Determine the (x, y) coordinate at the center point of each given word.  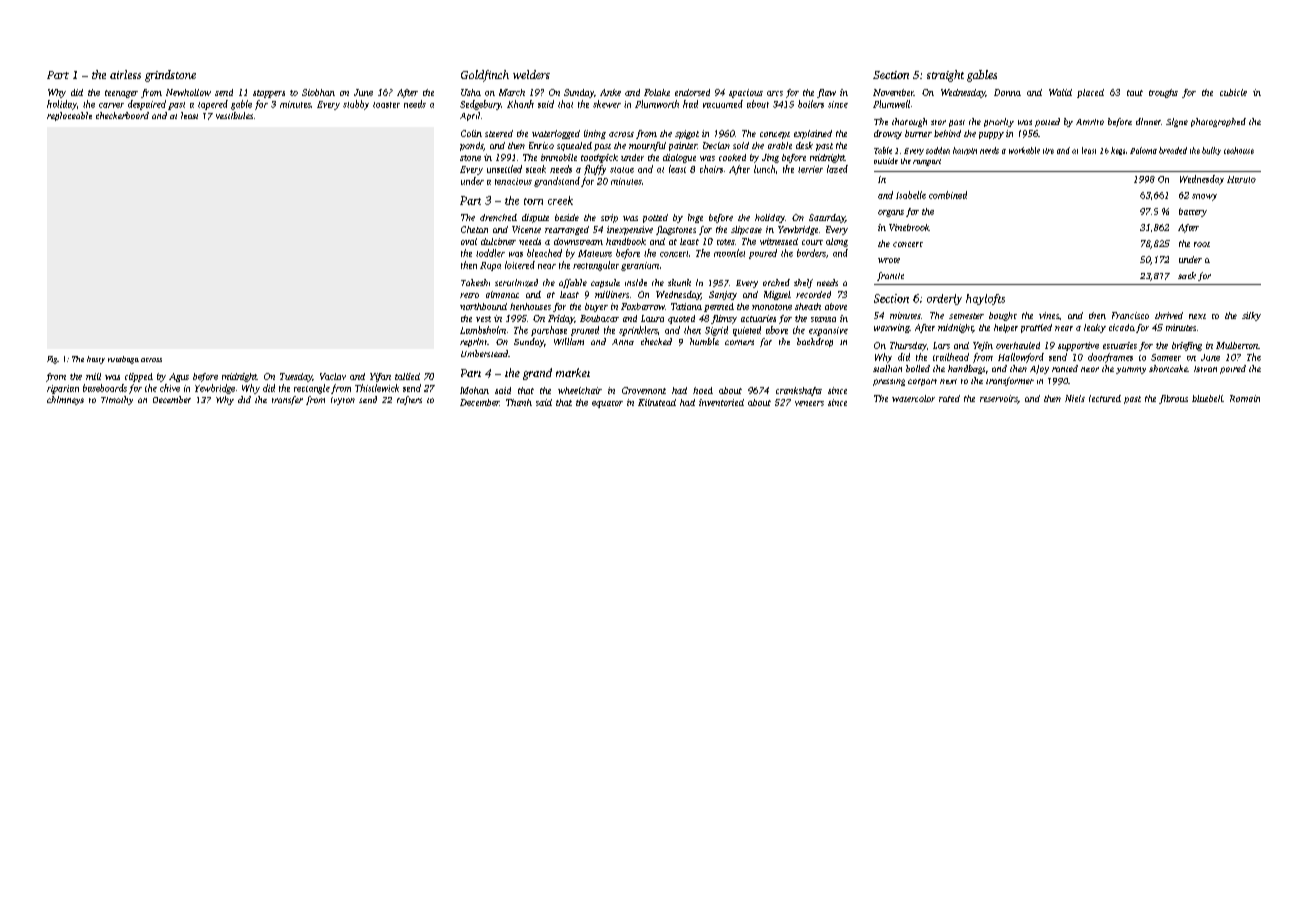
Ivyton (343, 401)
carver (111, 105)
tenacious (513, 181)
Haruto (1241, 179)
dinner (1148, 121)
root (1202, 244)
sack (1187, 275)
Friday (561, 319)
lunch (764, 169)
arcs (775, 93)
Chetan (474, 229)
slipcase (746, 230)
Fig (52, 360)
